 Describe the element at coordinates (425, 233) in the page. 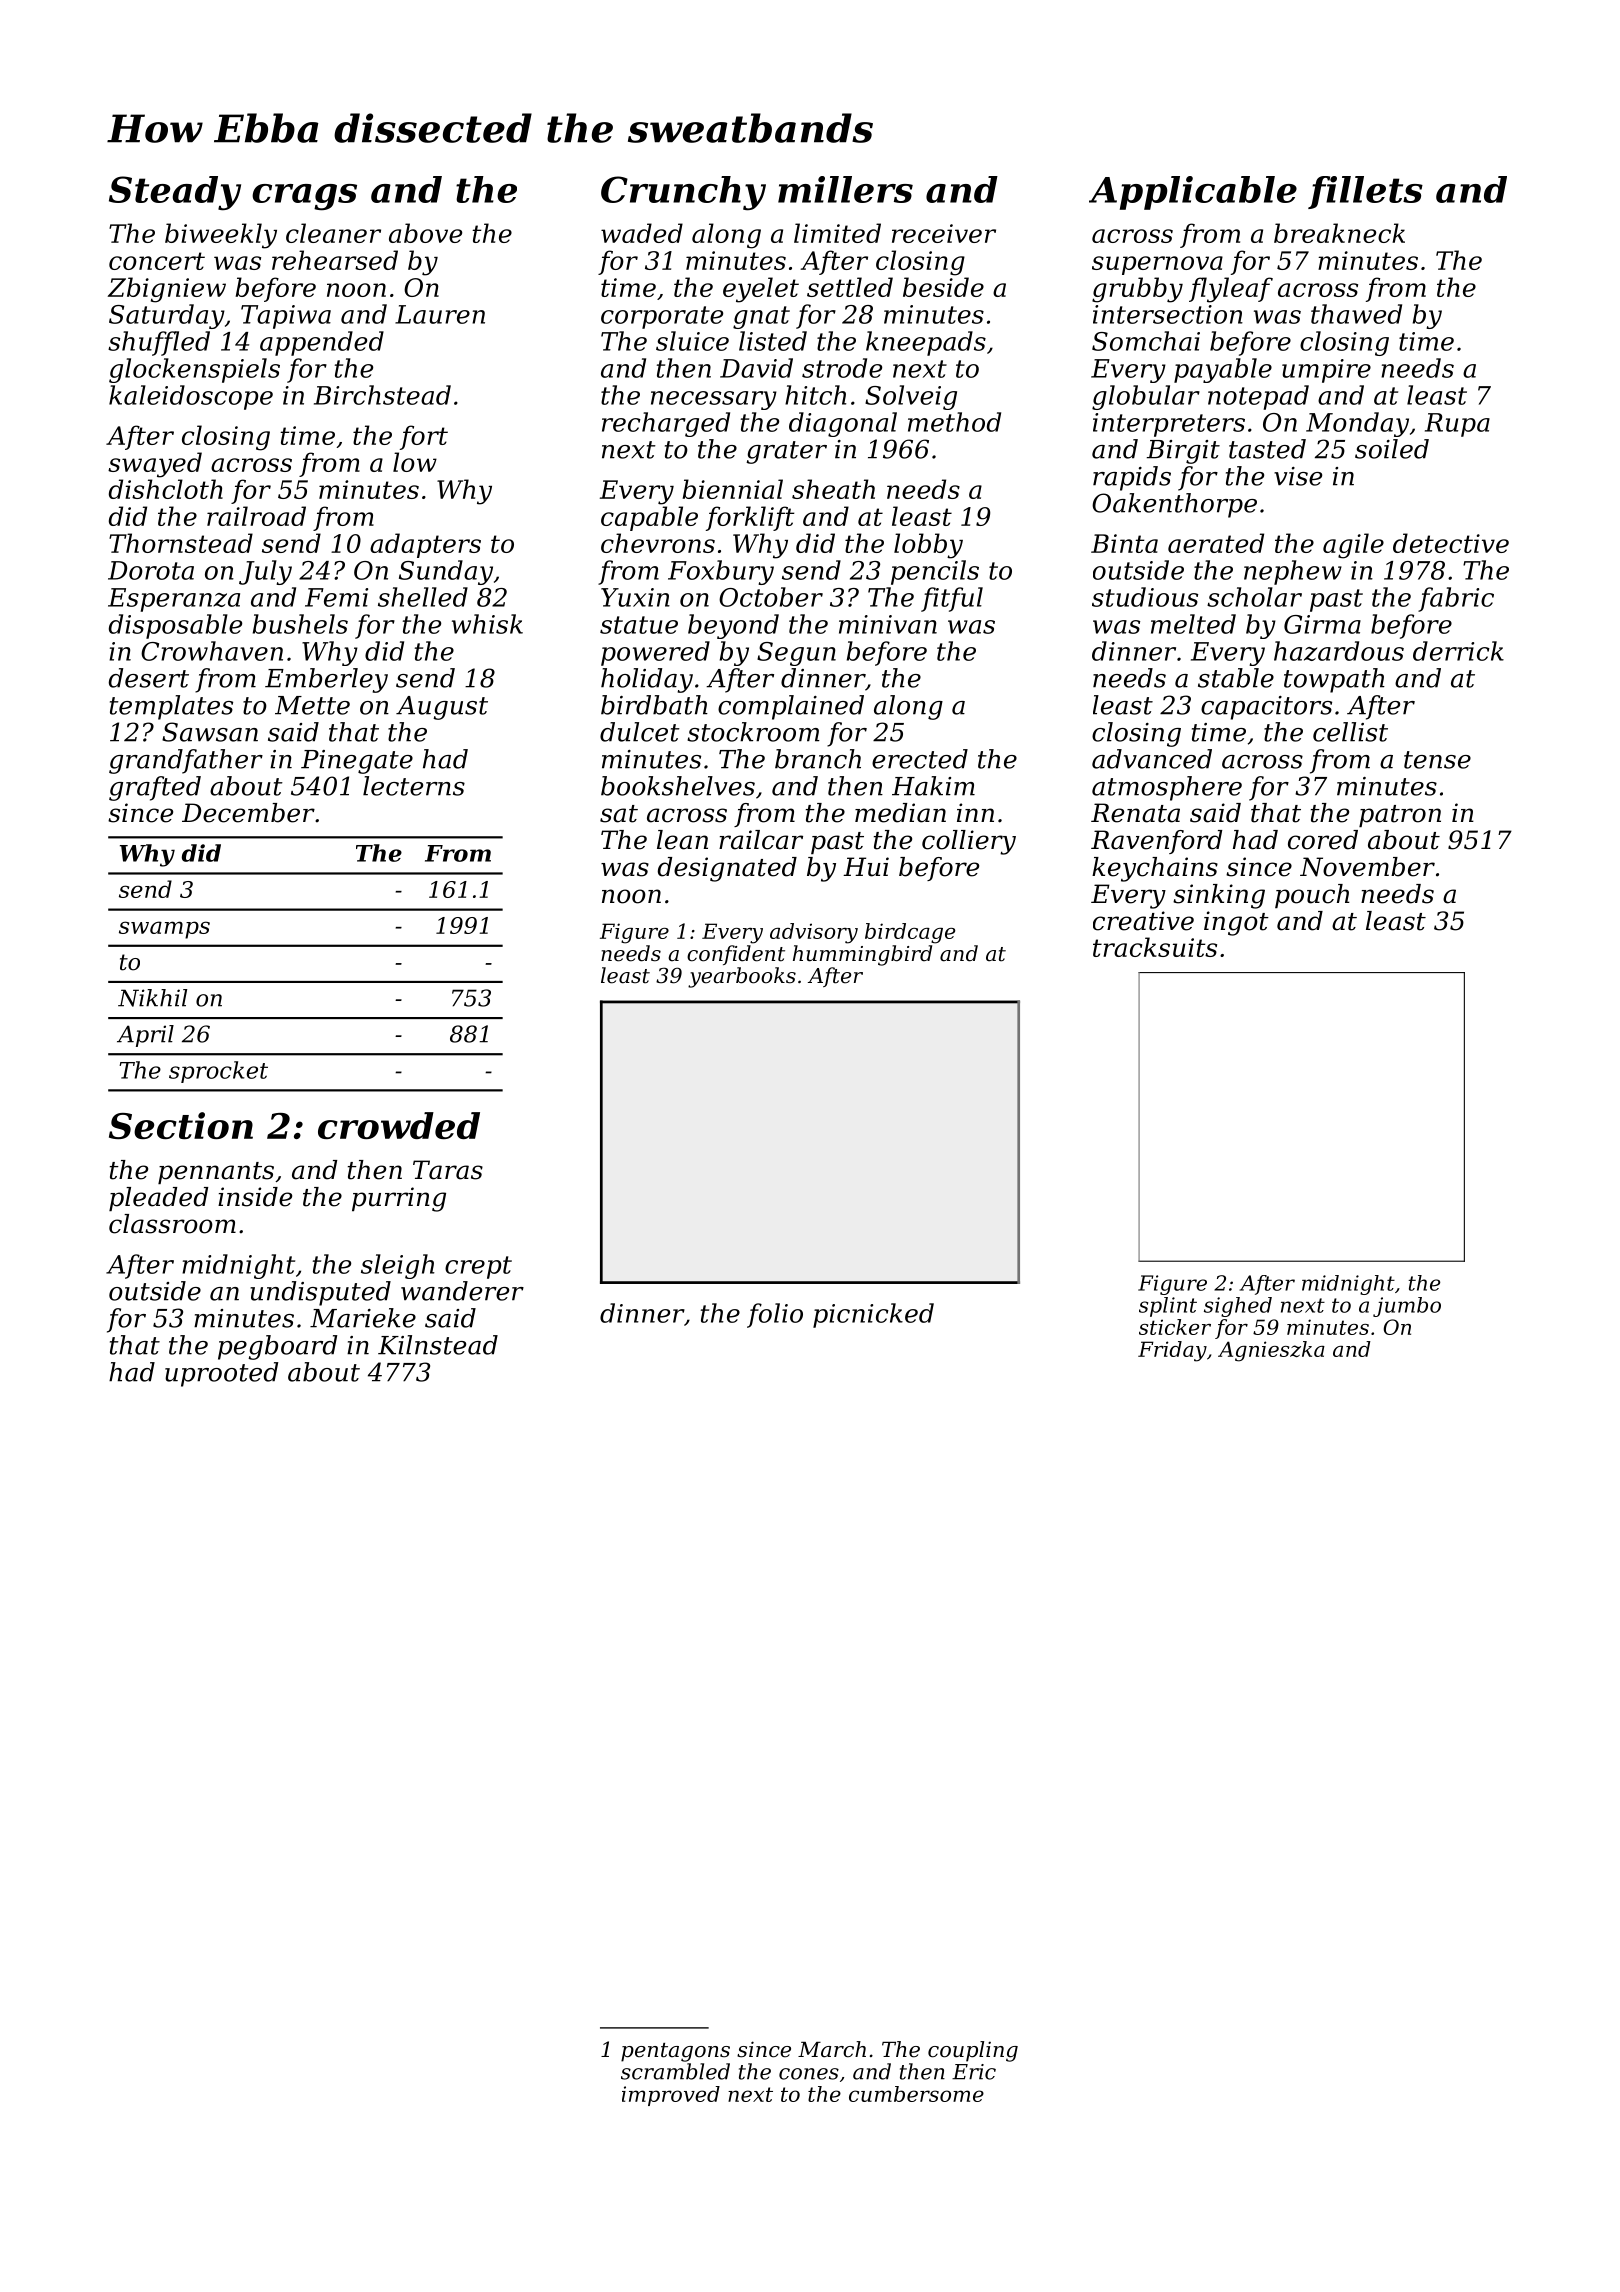

I see `above` at that location.
